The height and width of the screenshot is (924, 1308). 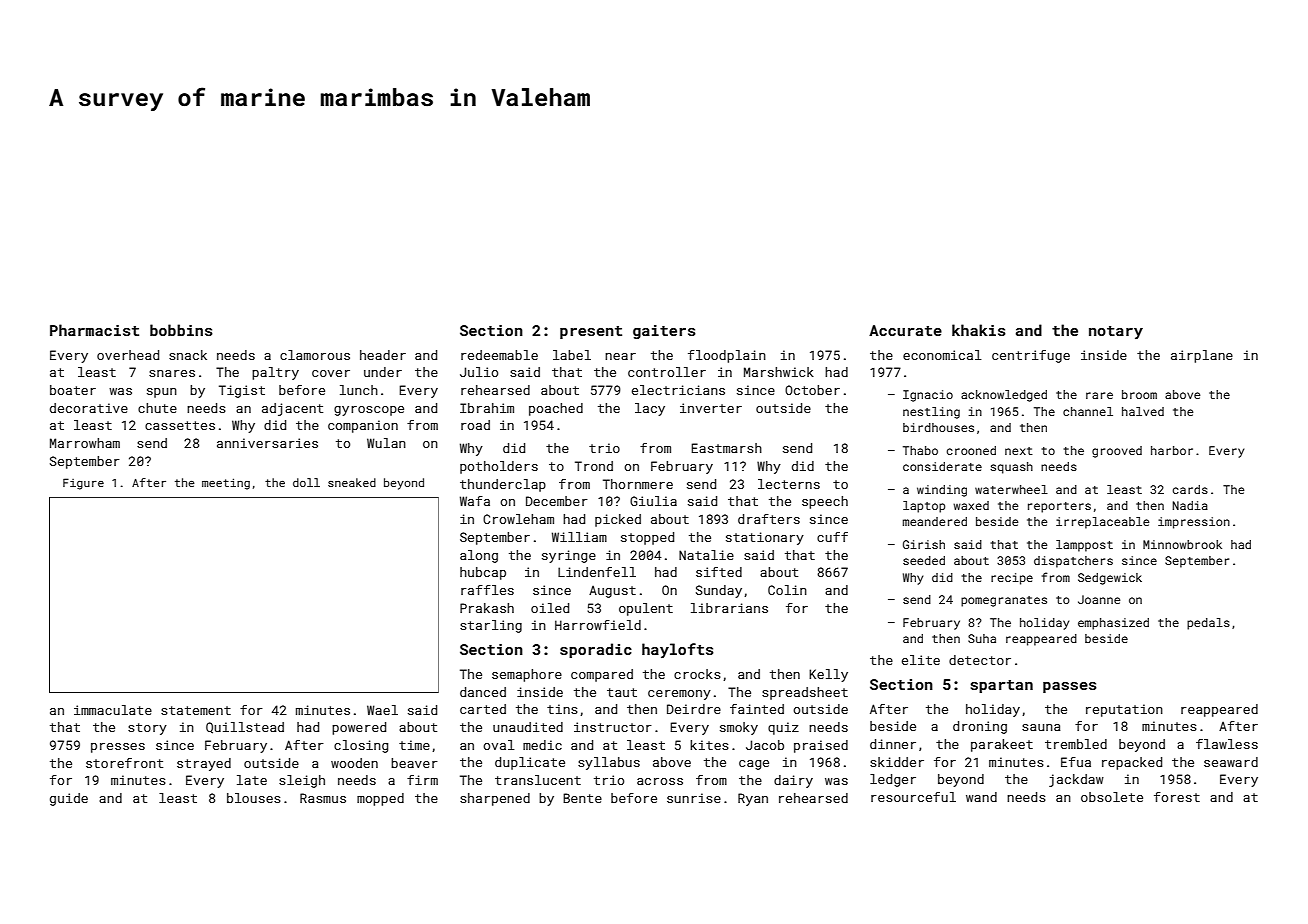 What do you see at coordinates (753, 799) in the screenshot?
I see `Ryan` at bounding box center [753, 799].
